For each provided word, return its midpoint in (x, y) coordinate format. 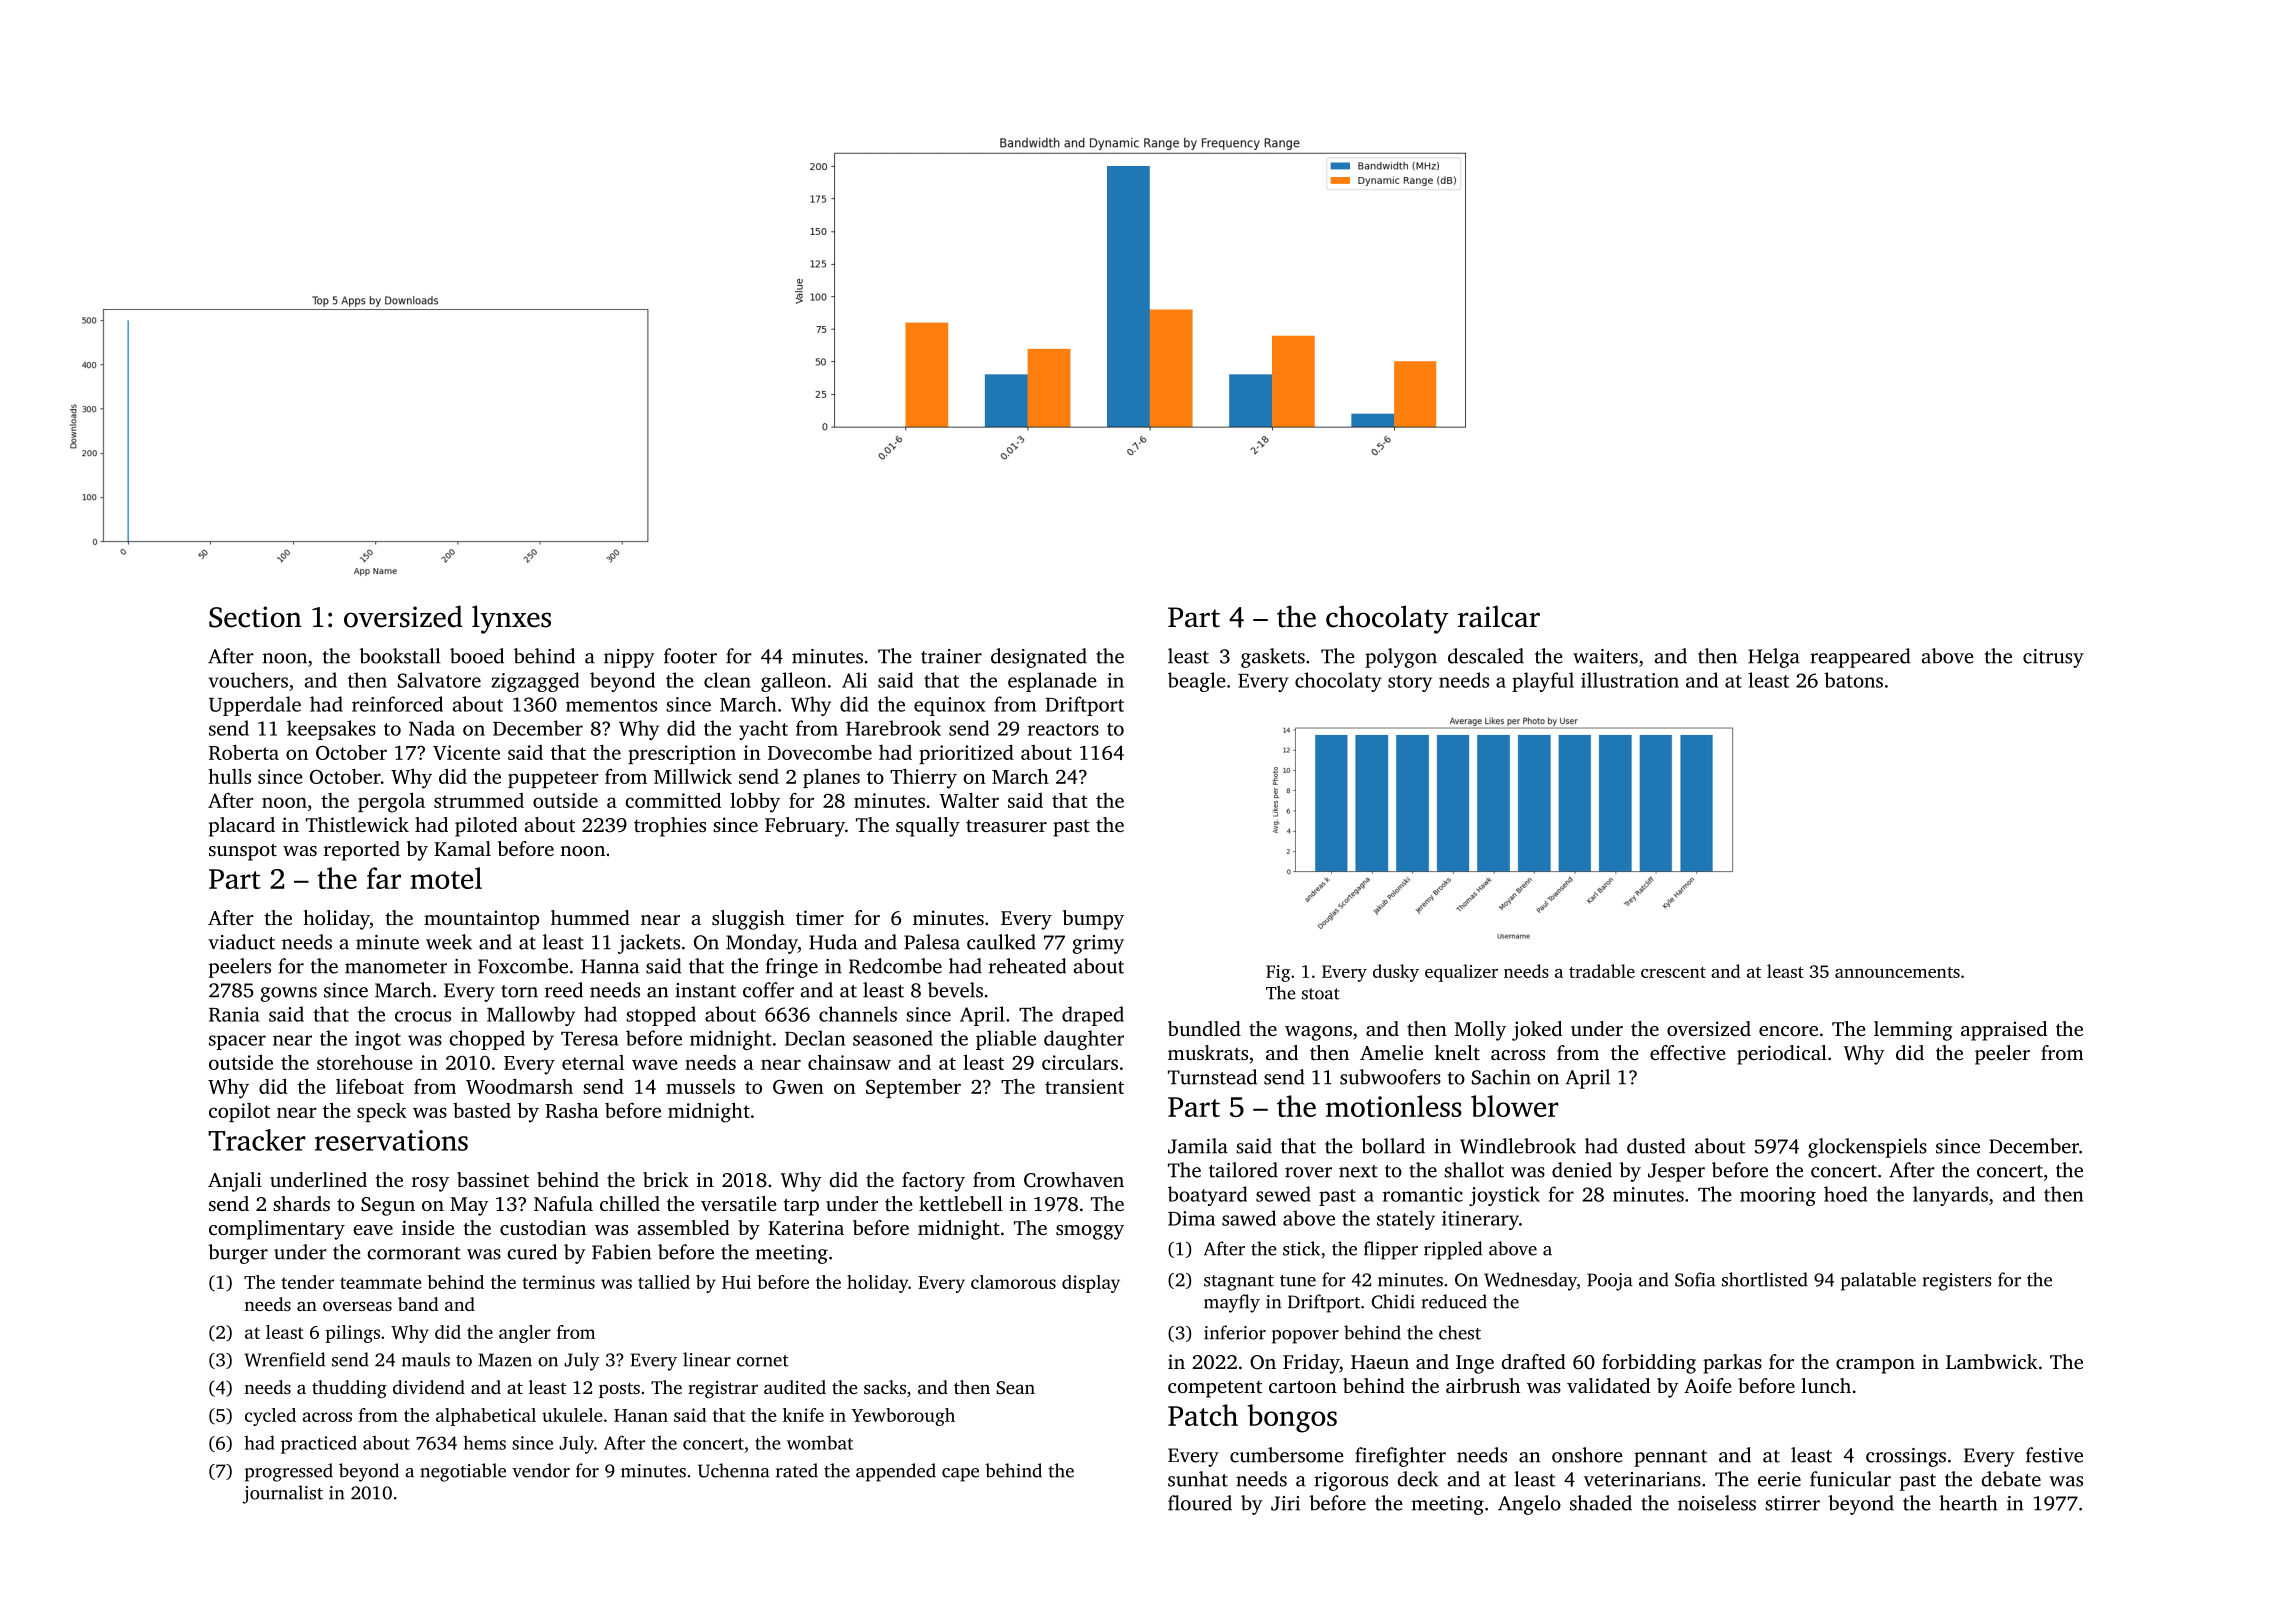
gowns (289, 994)
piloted (486, 827)
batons (1853, 680)
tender (307, 1282)
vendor (541, 1470)
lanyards (1950, 1196)
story (1410, 683)
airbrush (1483, 1385)
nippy (629, 658)
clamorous (1013, 1282)
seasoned (893, 1038)
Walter (969, 800)
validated (1608, 1385)
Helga (1774, 658)
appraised (2004, 1031)
